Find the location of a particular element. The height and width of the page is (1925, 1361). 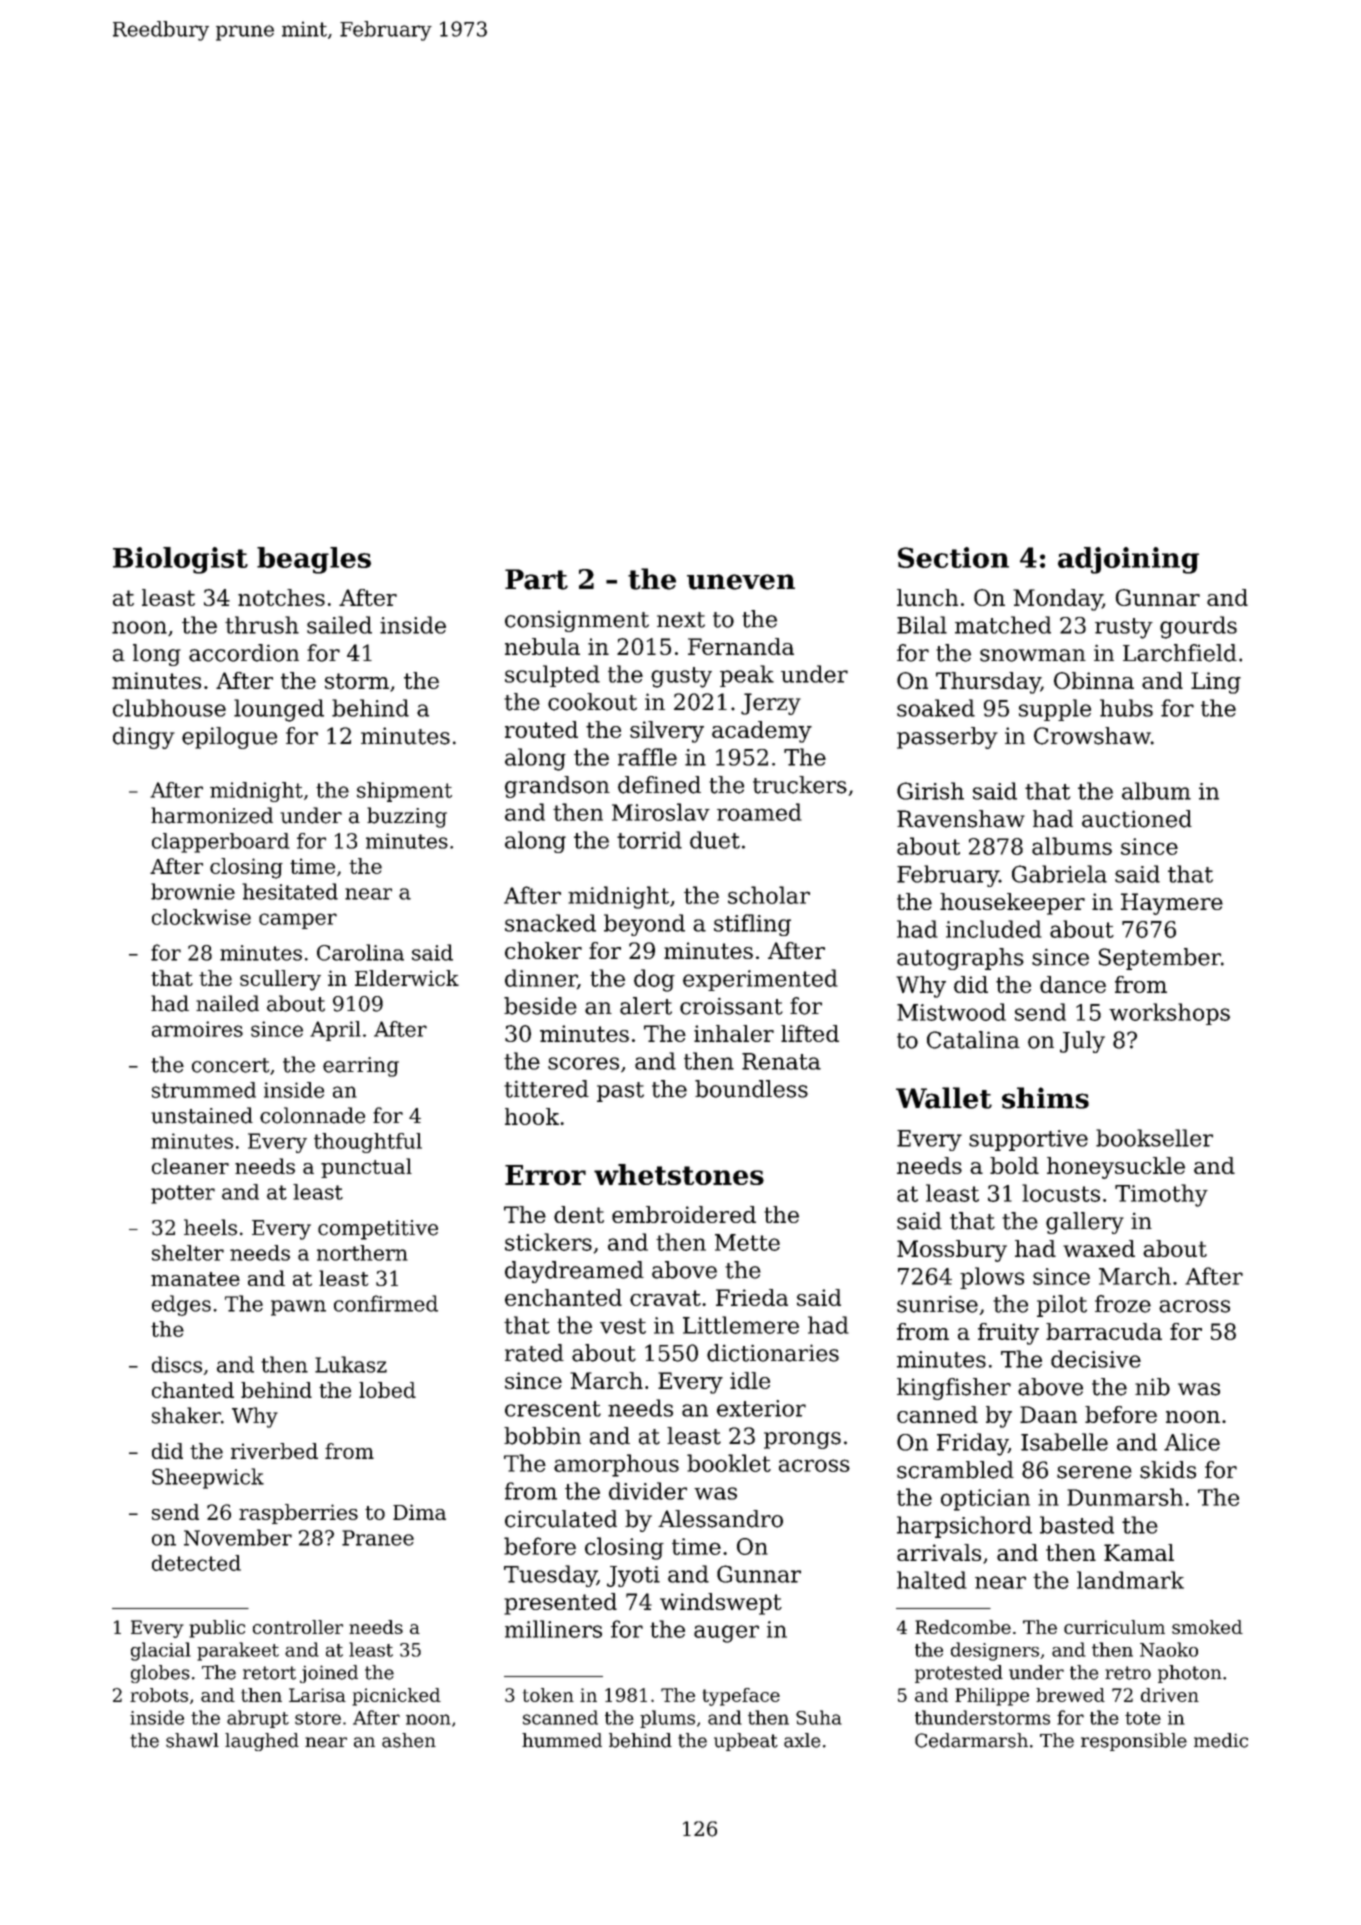

September is located at coordinates (1160, 959).
